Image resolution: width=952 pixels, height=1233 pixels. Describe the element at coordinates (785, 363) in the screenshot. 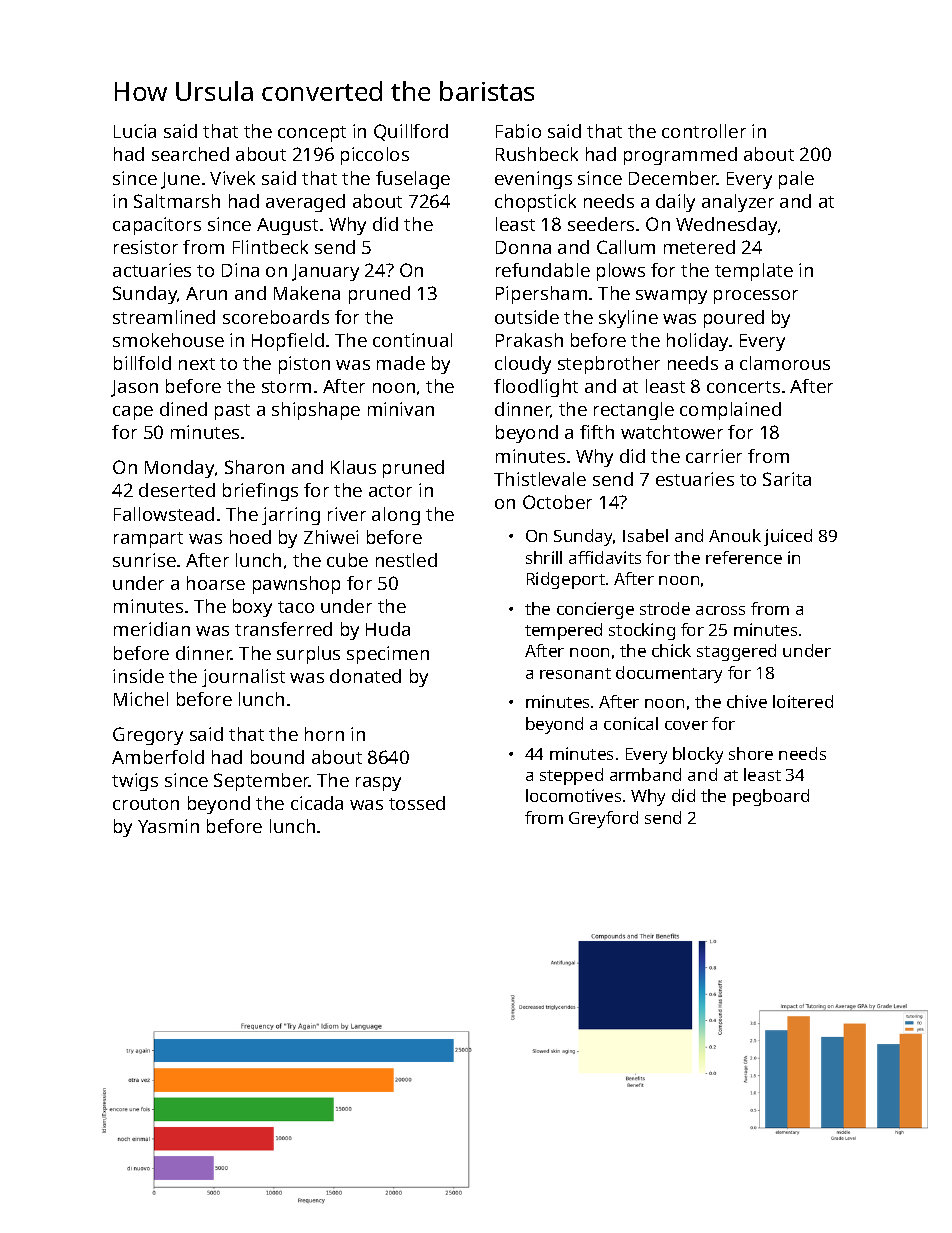

I see `clamorous` at that location.
